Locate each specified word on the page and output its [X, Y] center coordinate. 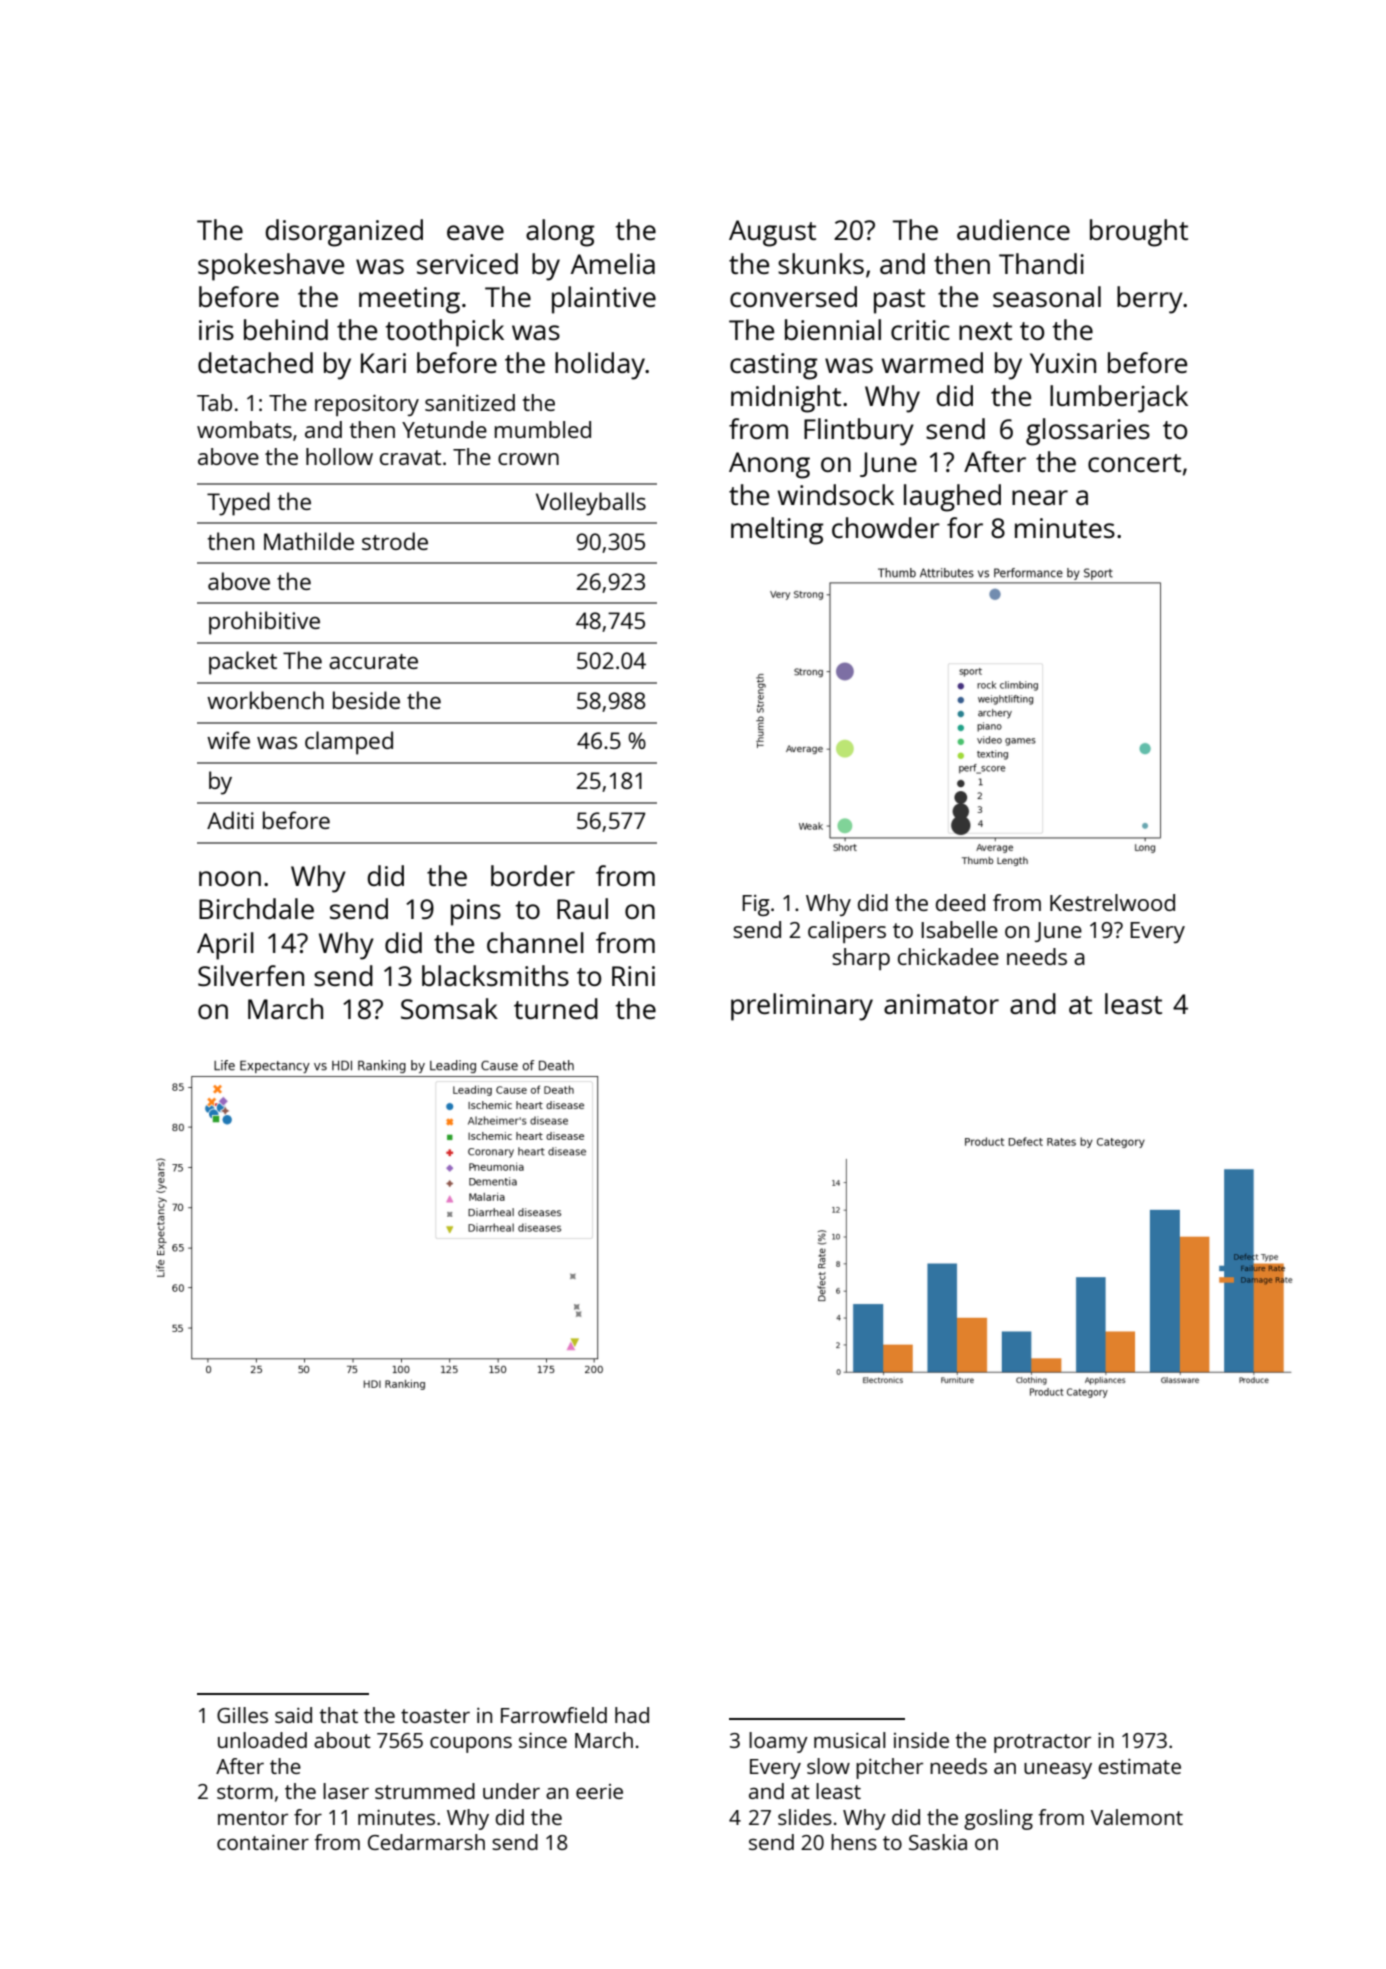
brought [1139, 233]
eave [475, 232]
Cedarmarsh [426, 1842]
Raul [582, 908]
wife [228, 740]
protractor [1042, 1743]
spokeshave [271, 267]
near [1040, 497]
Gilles [242, 1715]
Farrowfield [554, 1715]
